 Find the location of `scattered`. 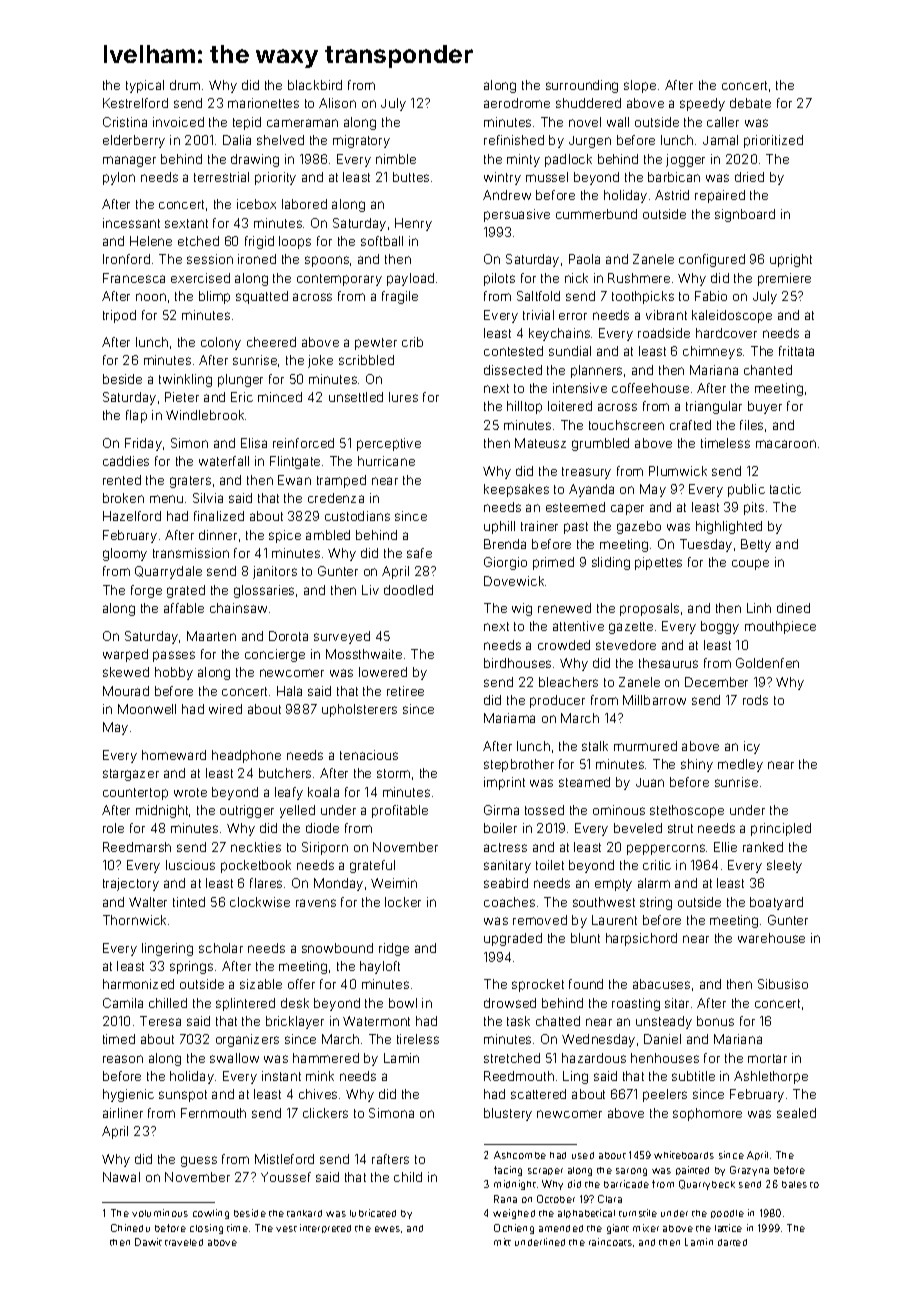

scattered is located at coordinates (538, 1094).
